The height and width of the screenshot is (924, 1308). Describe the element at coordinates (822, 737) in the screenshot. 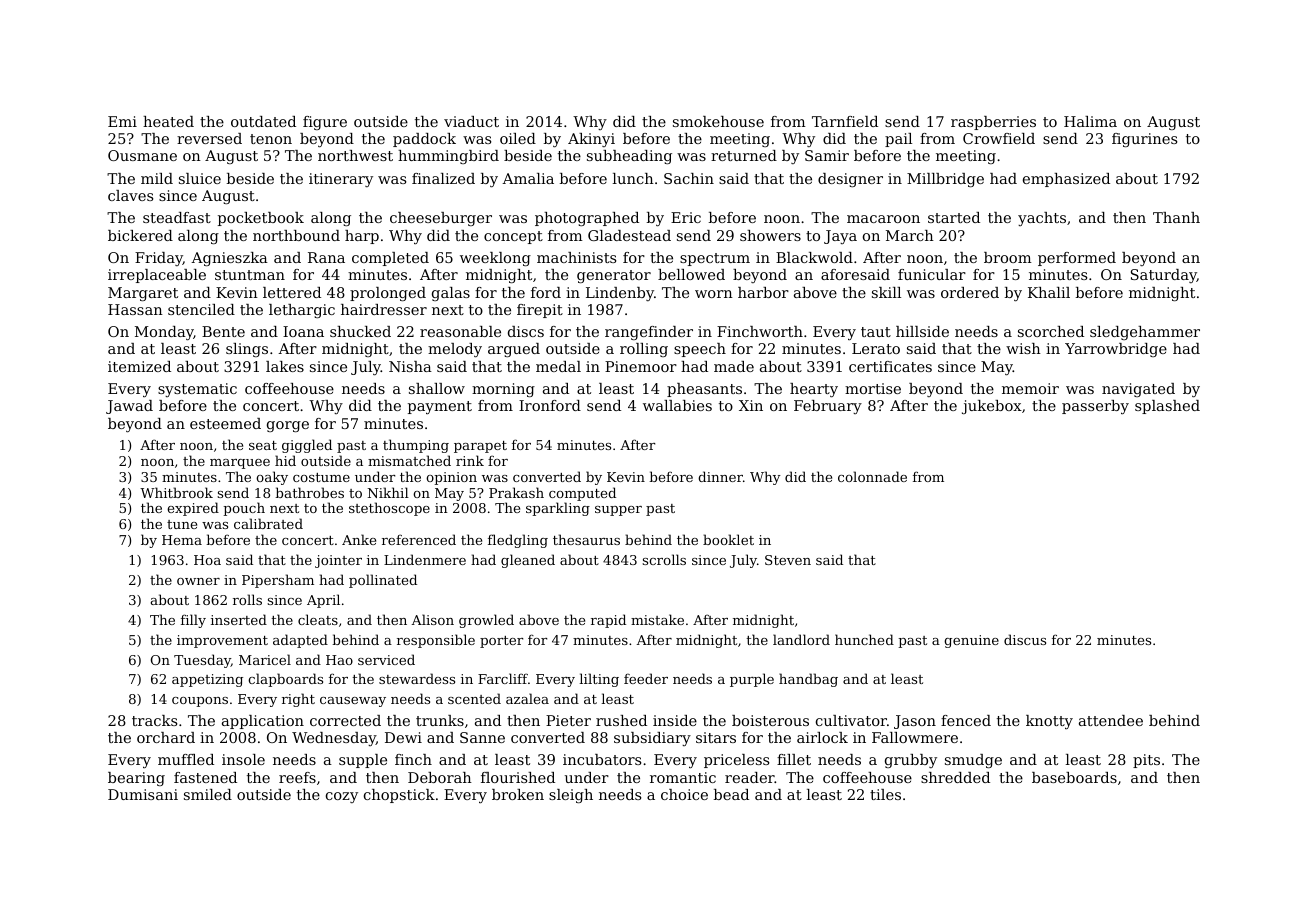

I see `airlock` at that location.
